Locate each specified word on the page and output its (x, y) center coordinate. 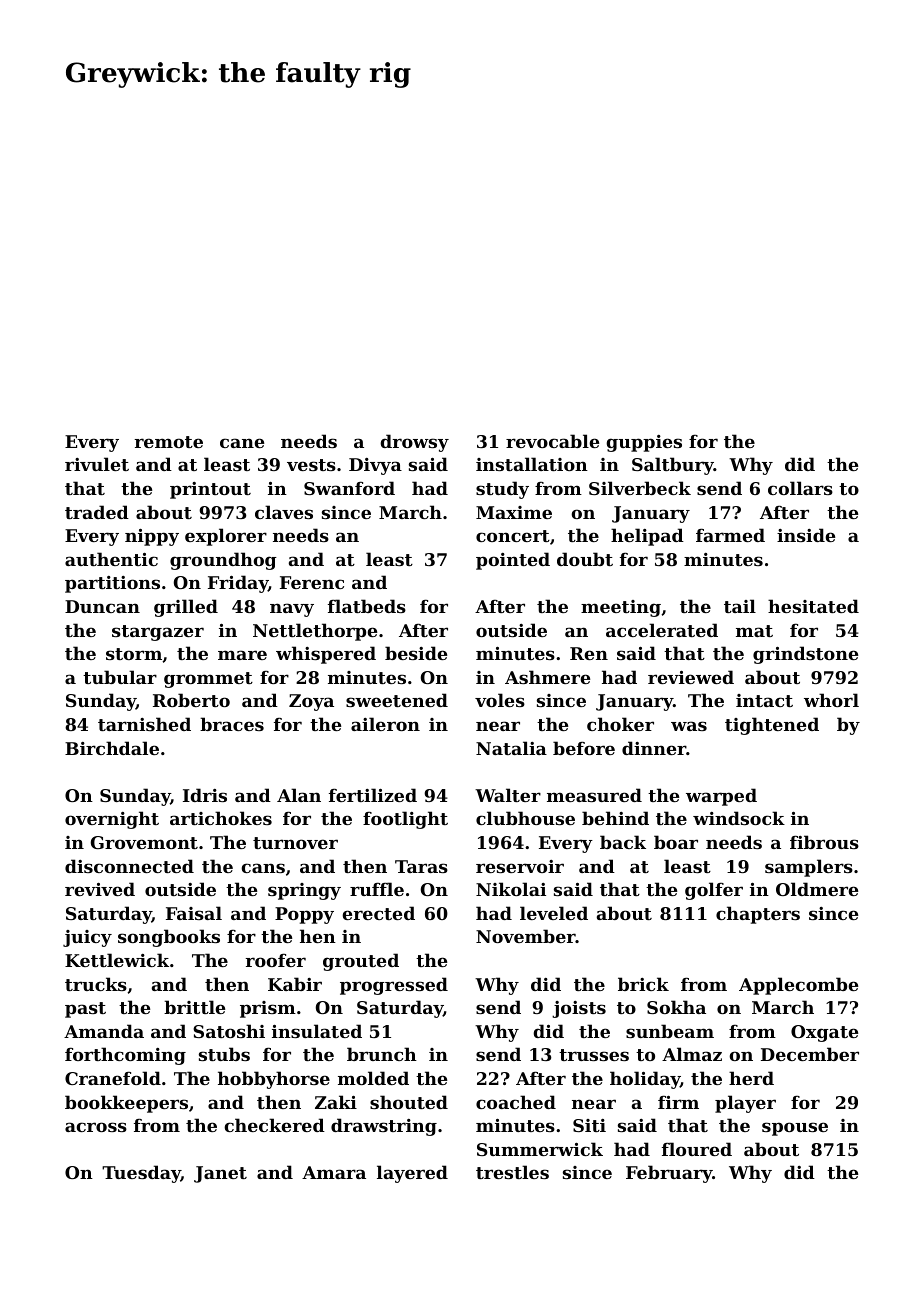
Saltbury (673, 466)
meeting (621, 608)
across (96, 1127)
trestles (512, 1172)
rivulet (97, 464)
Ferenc (312, 582)
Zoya (311, 702)
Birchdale (112, 748)
